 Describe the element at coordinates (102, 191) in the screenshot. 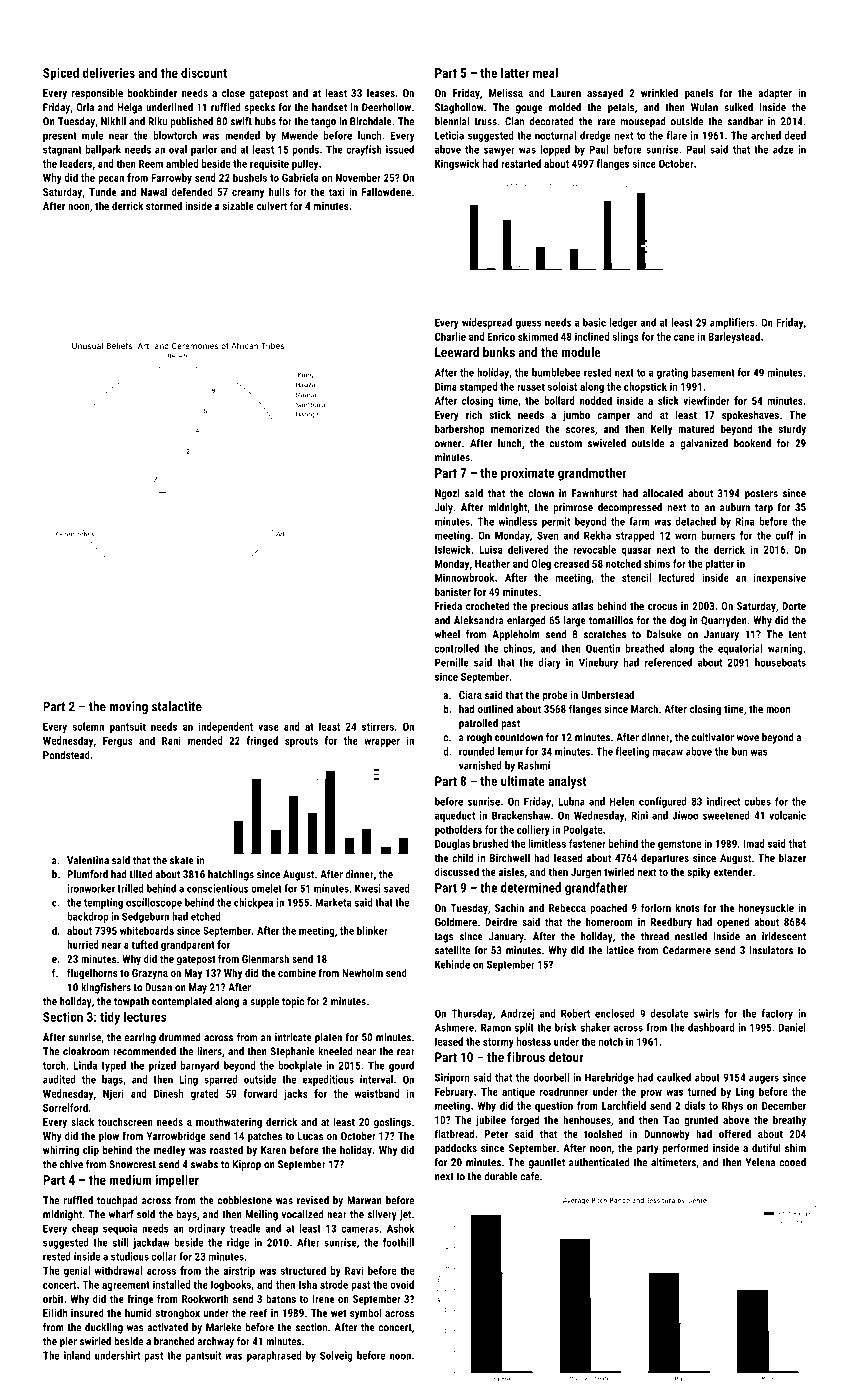

I see `Tunde` at that location.
